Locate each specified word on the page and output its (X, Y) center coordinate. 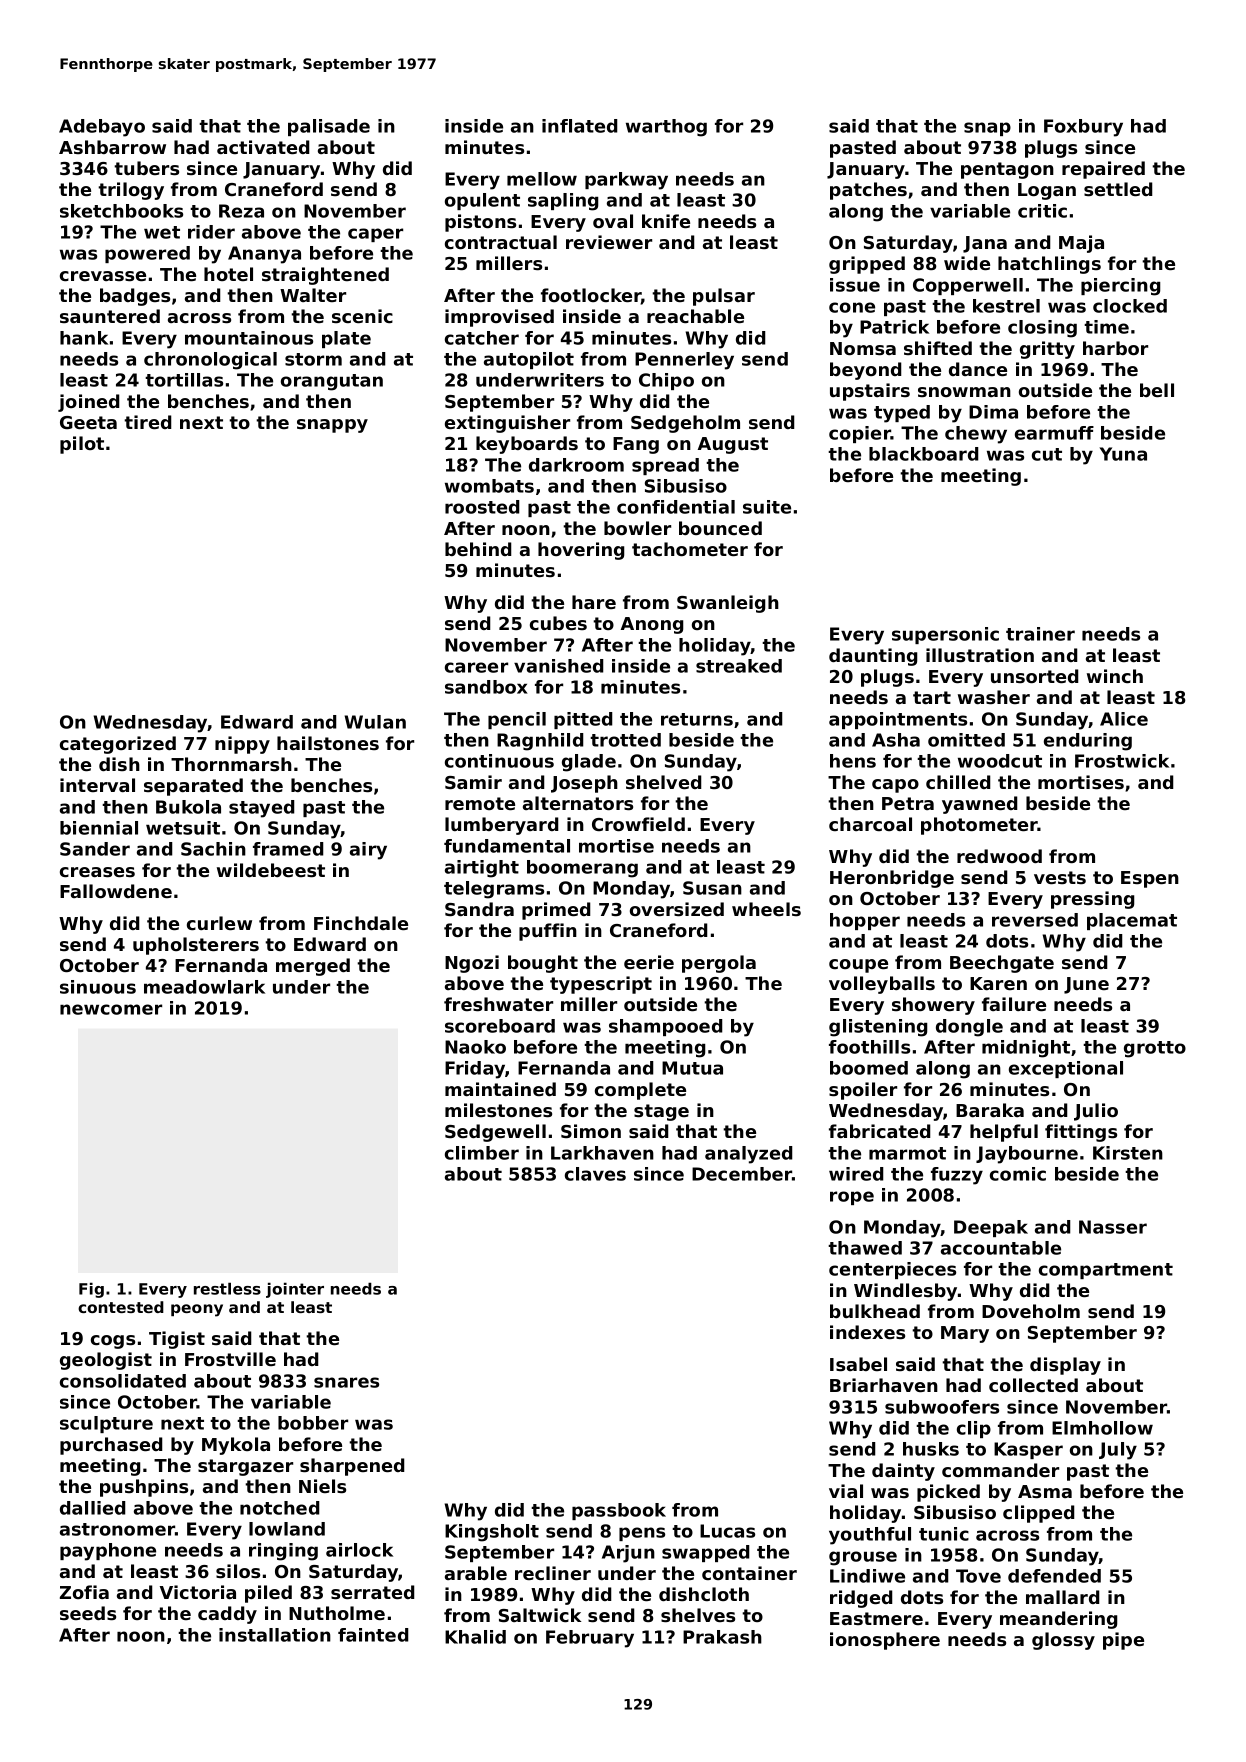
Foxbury (1083, 128)
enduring (1088, 742)
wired (856, 1174)
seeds (88, 1613)
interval (97, 785)
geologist (106, 1361)
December (742, 1174)
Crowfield (638, 824)
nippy (242, 745)
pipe (1123, 1641)
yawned (979, 805)
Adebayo (102, 128)
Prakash (722, 1637)
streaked (739, 666)
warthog (666, 128)
